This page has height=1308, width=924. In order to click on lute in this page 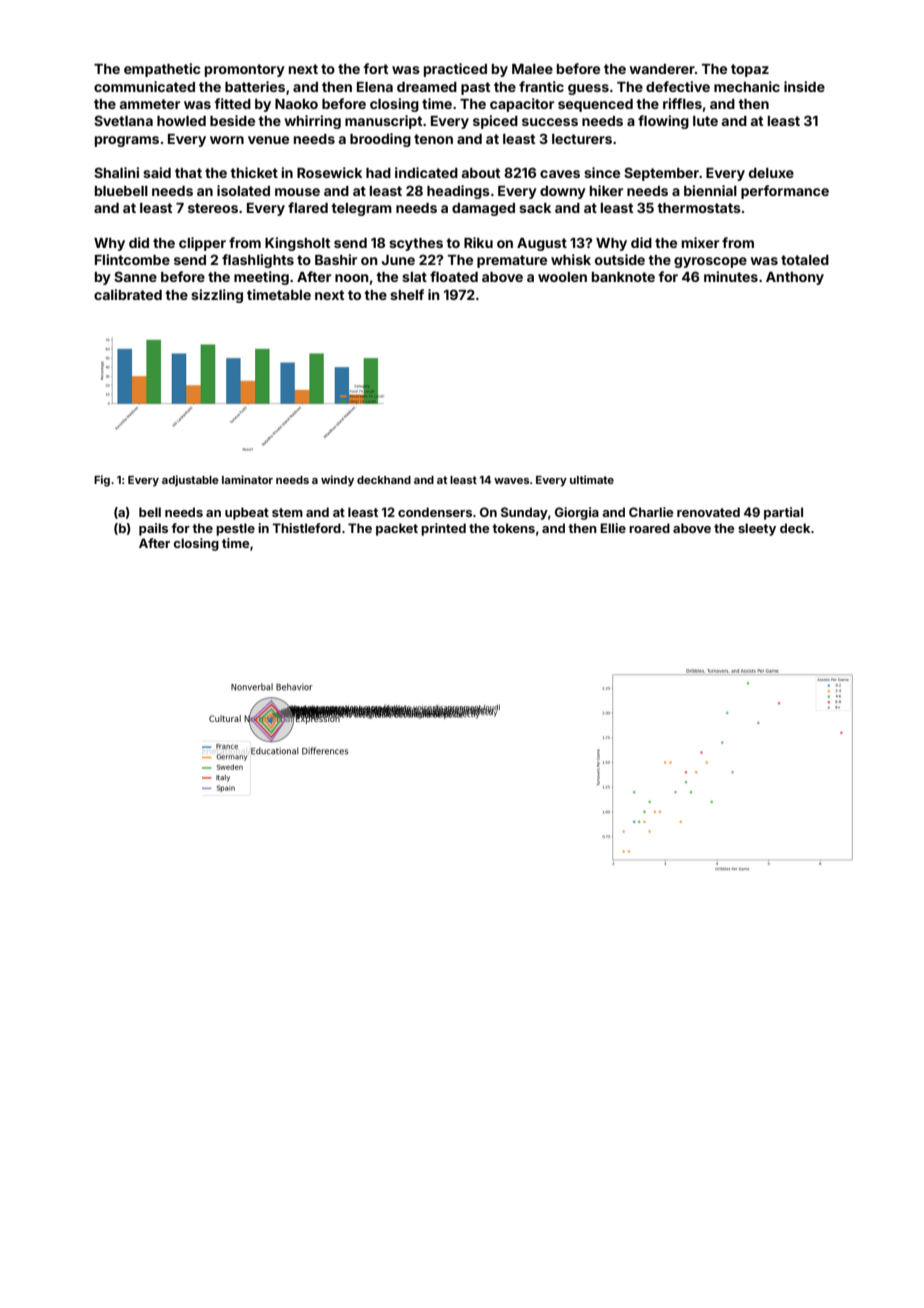, I will do `click(705, 121)`.
